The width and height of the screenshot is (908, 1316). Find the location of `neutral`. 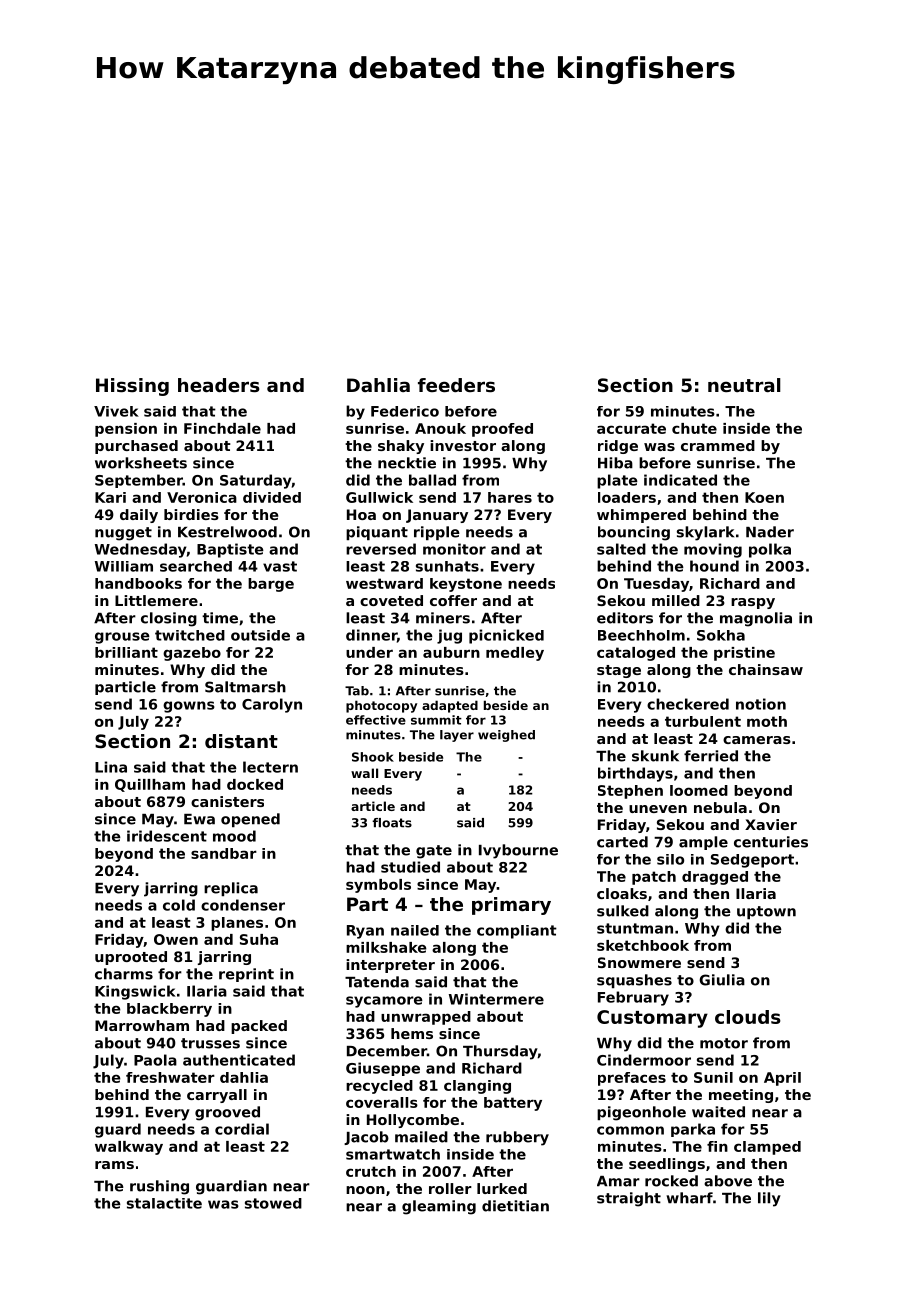

neutral is located at coordinates (744, 385).
